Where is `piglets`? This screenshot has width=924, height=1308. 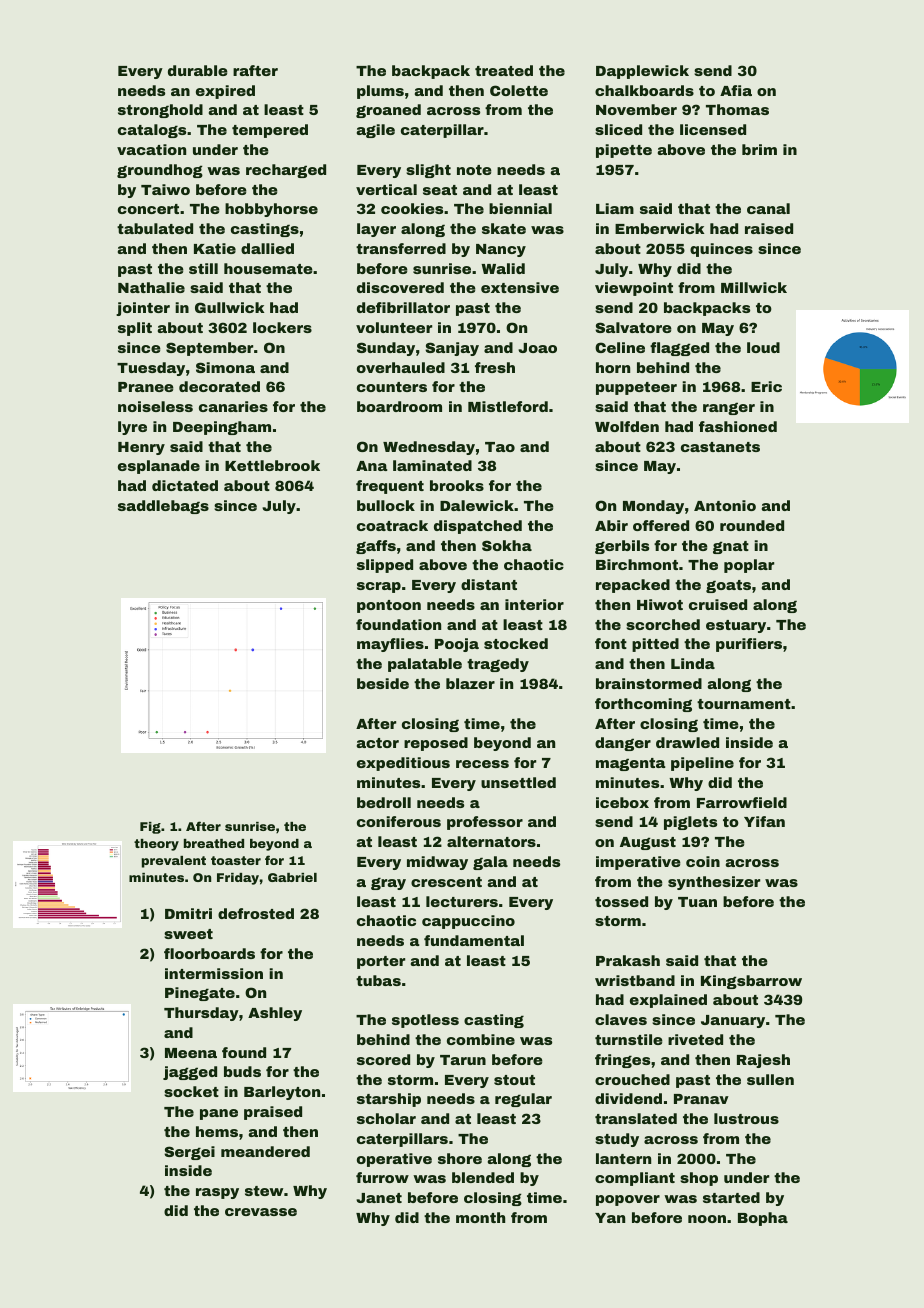 piglets is located at coordinates (690, 823).
